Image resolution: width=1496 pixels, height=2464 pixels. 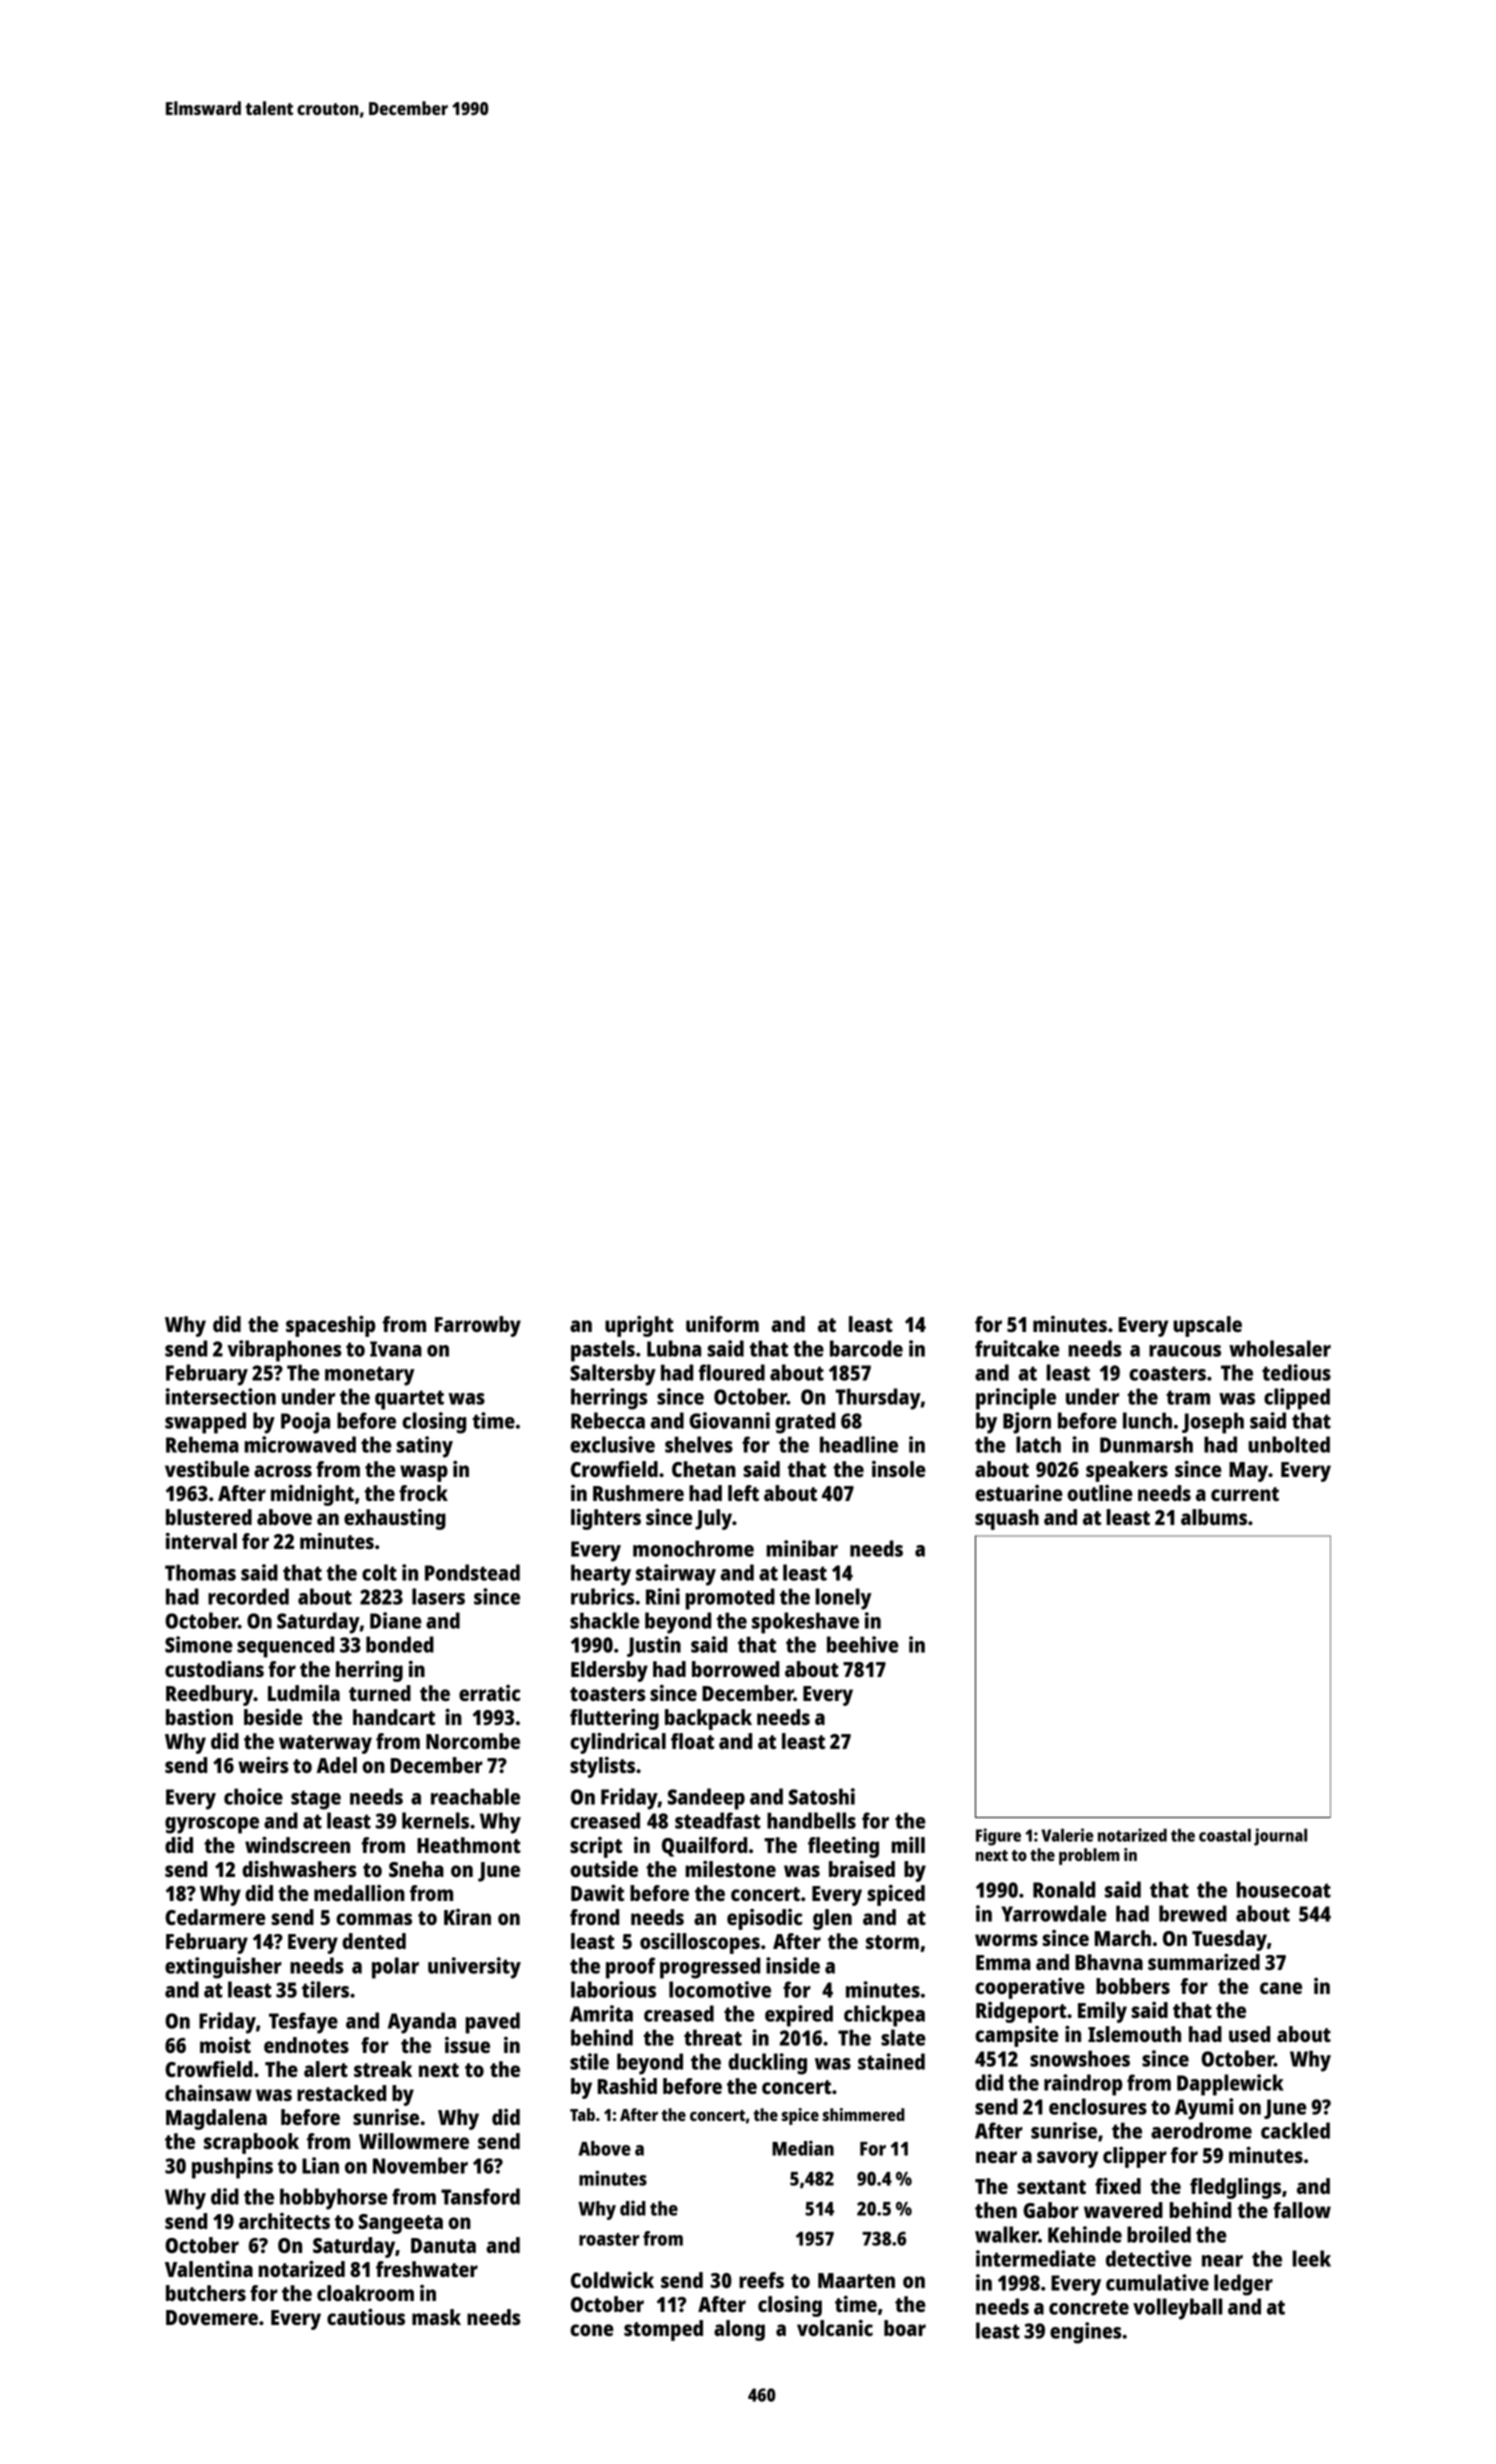 What do you see at coordinates (606, 1519) in the page?
I see `lighters` at bounding box center [606, 1519].
